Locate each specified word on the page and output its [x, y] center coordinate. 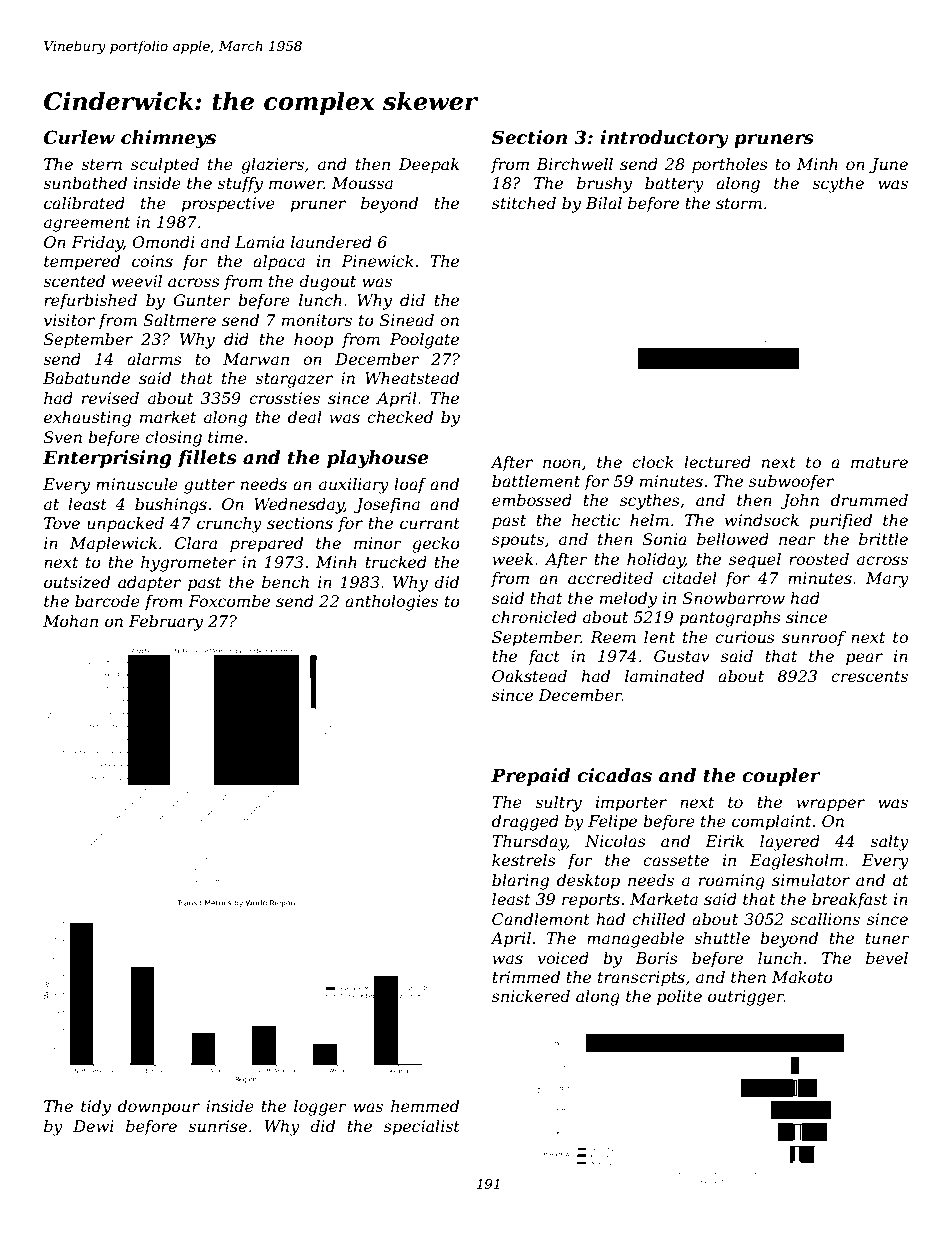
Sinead [407, 320]
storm [739, 203]
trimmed [526, 977]
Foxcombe [229, 601]
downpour [159, 1108]
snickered [531, 996]
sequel [755, 561]
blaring [520, 882]
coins [152, 261]
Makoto [802, 977]
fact [544, 657]
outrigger [746, 998]
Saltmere [179, 320]
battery [674, 185]
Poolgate [424, 341]
